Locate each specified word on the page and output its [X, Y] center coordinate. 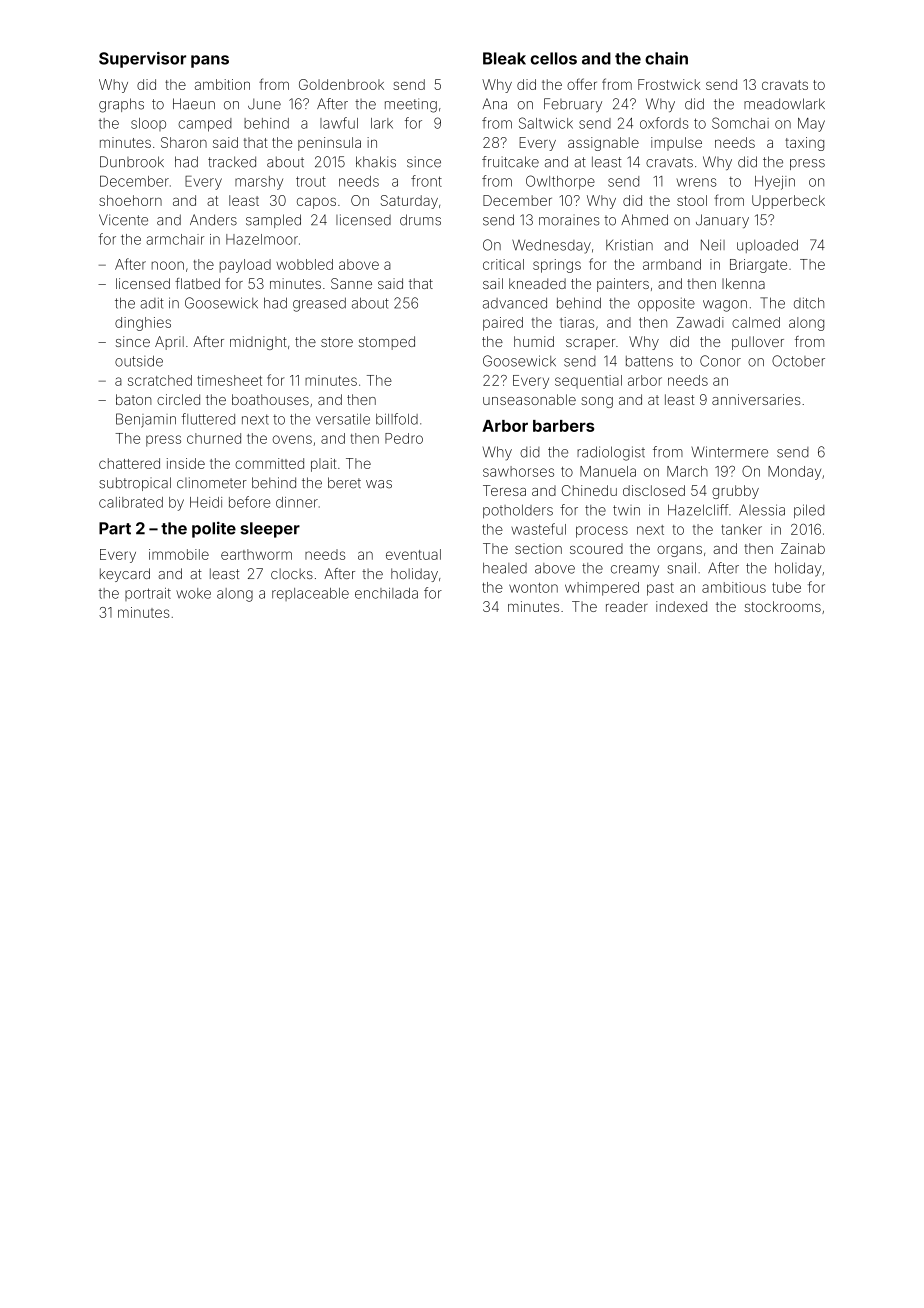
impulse [676, 144]
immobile [179, 554]
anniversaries [756, 399]
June [264, 104]
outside [139, 361]
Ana [495, 104]
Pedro [404, 438]
